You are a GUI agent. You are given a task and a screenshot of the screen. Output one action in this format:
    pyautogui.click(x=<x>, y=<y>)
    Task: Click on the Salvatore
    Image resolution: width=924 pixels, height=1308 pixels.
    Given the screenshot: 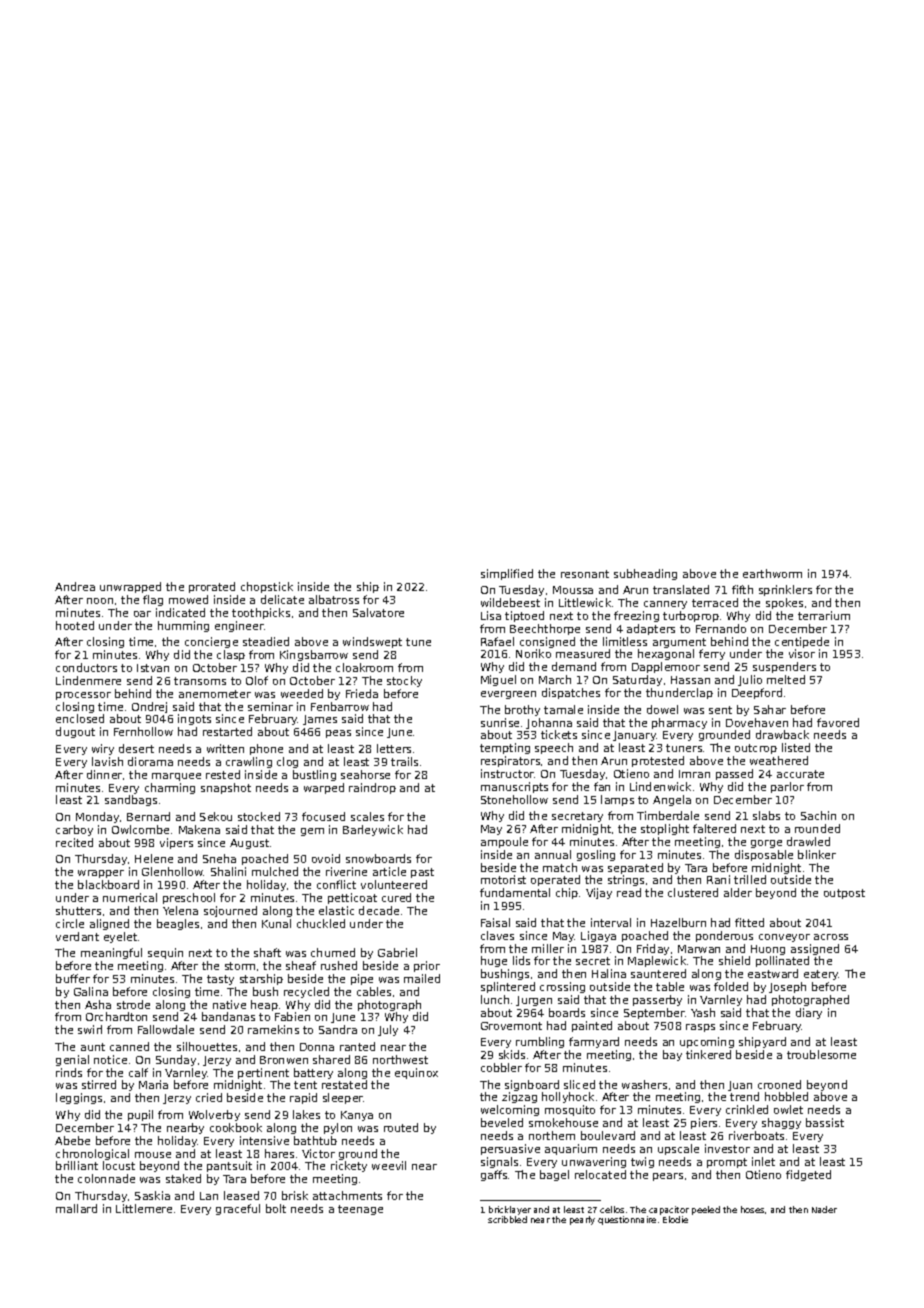 What is the action you would take?
    pyautogui.click(x=378, y=612)
